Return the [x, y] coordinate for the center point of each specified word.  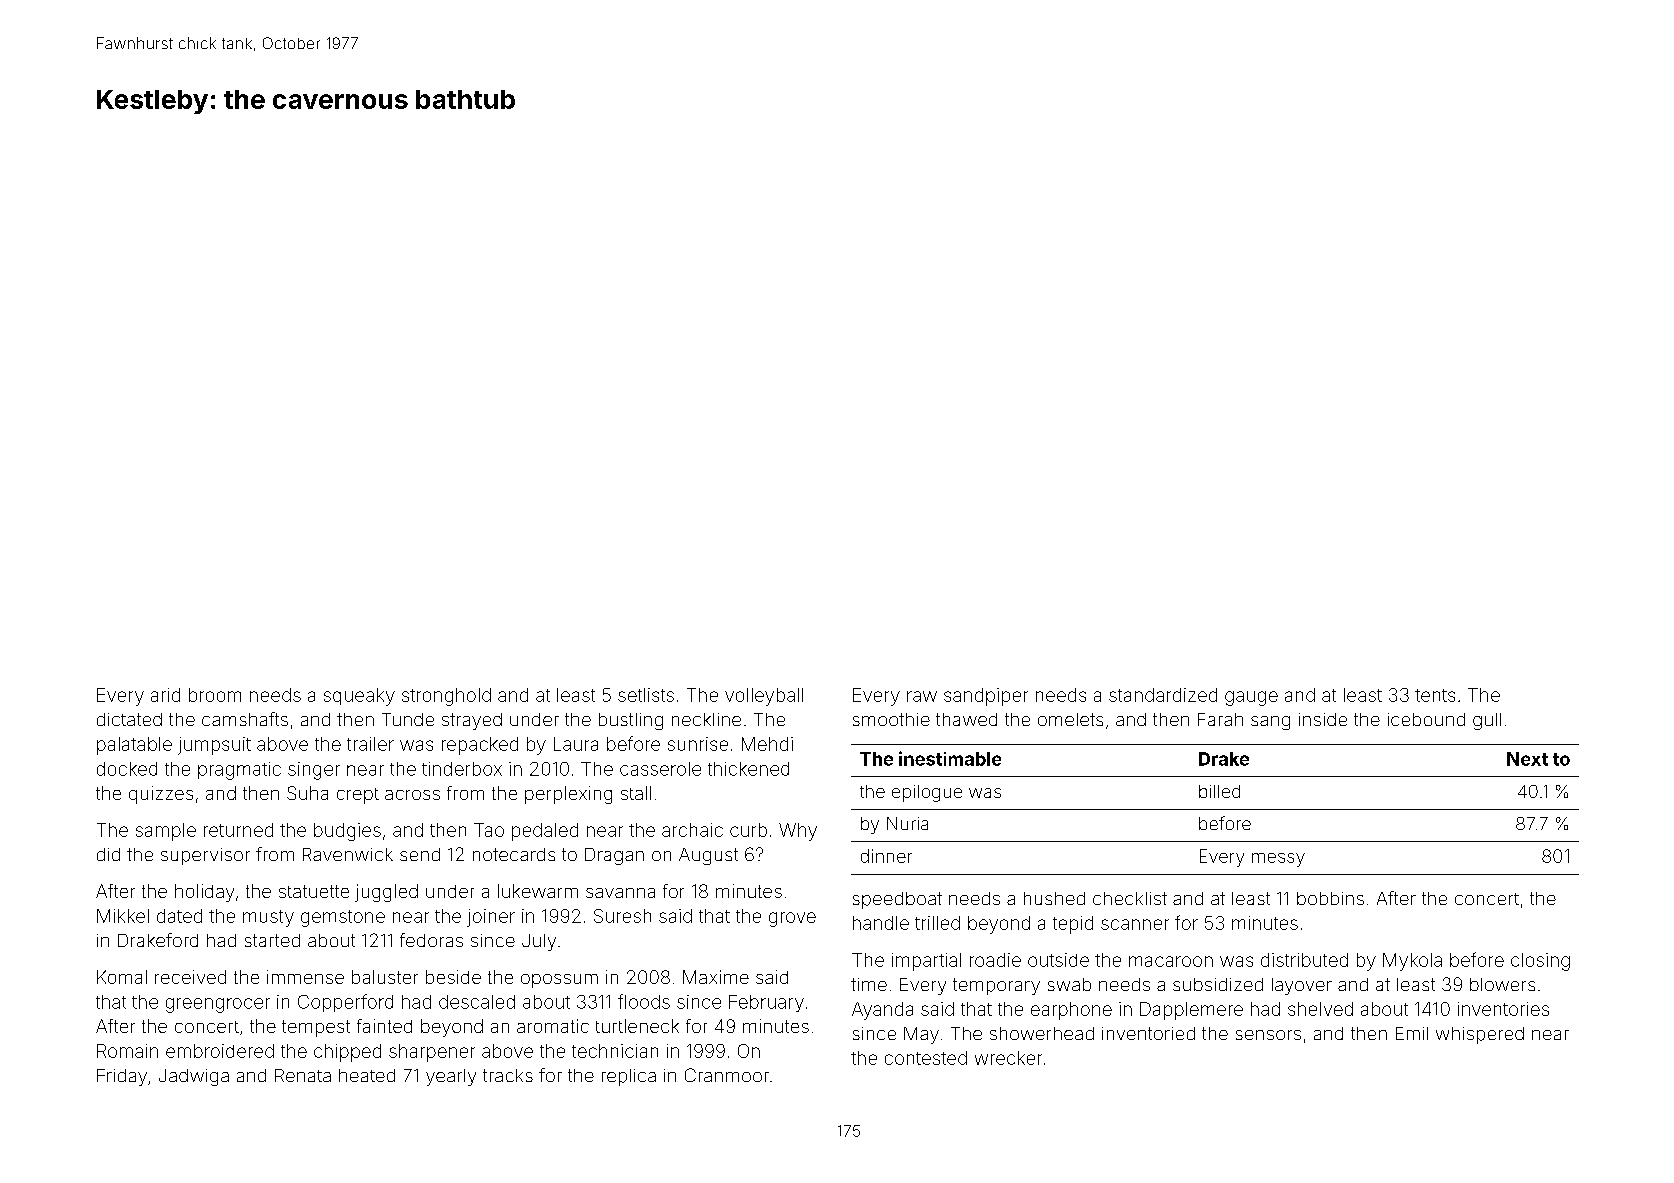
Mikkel [123, 916]
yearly [451, 1077]
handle [881, 923]
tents [1435, 695]
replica [629, 1077]
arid [165, 695]
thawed [966, 719]
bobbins [1330, 898]
